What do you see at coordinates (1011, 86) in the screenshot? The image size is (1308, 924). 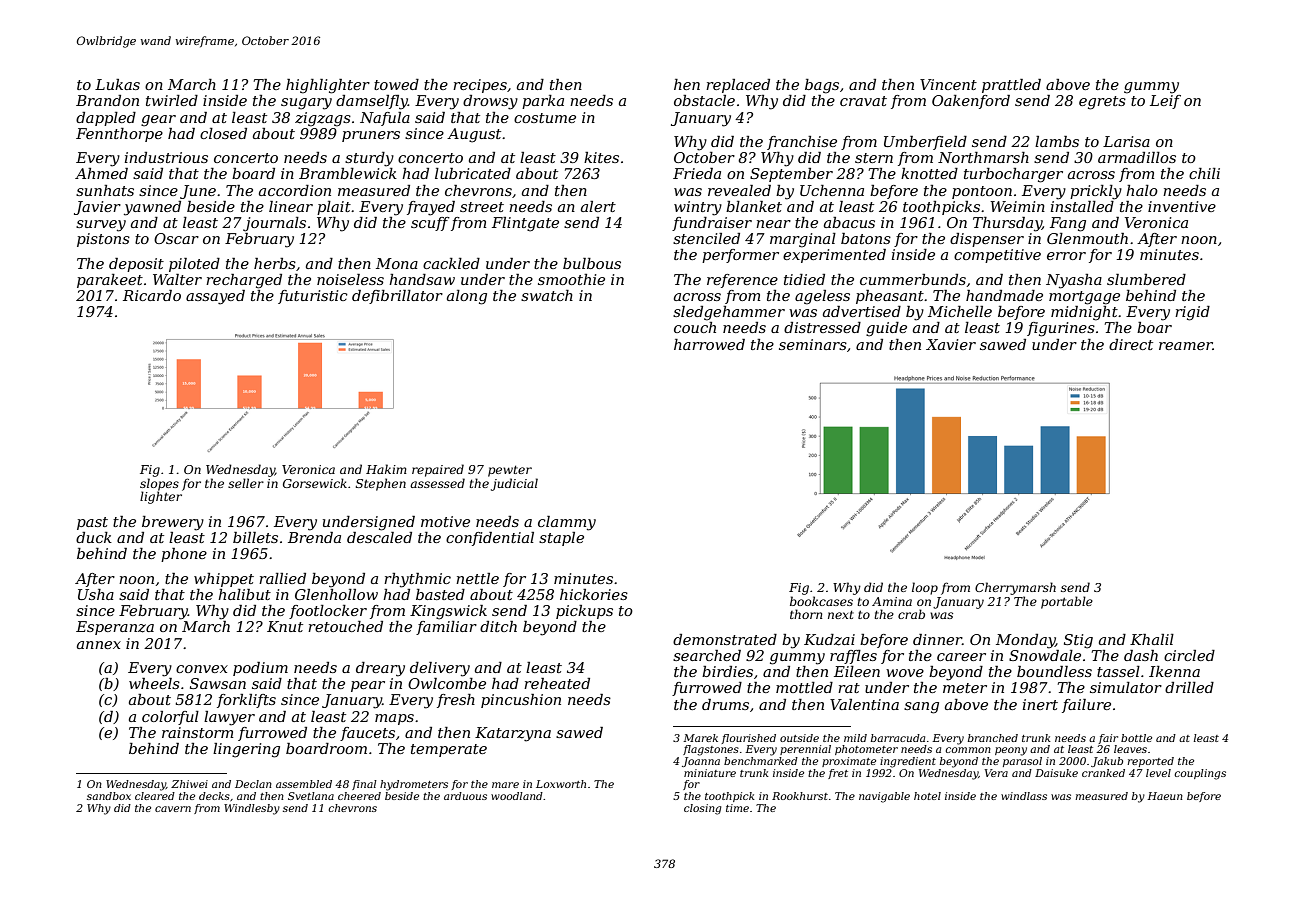 I see `prattled` at bounding box center [1011, 86].
